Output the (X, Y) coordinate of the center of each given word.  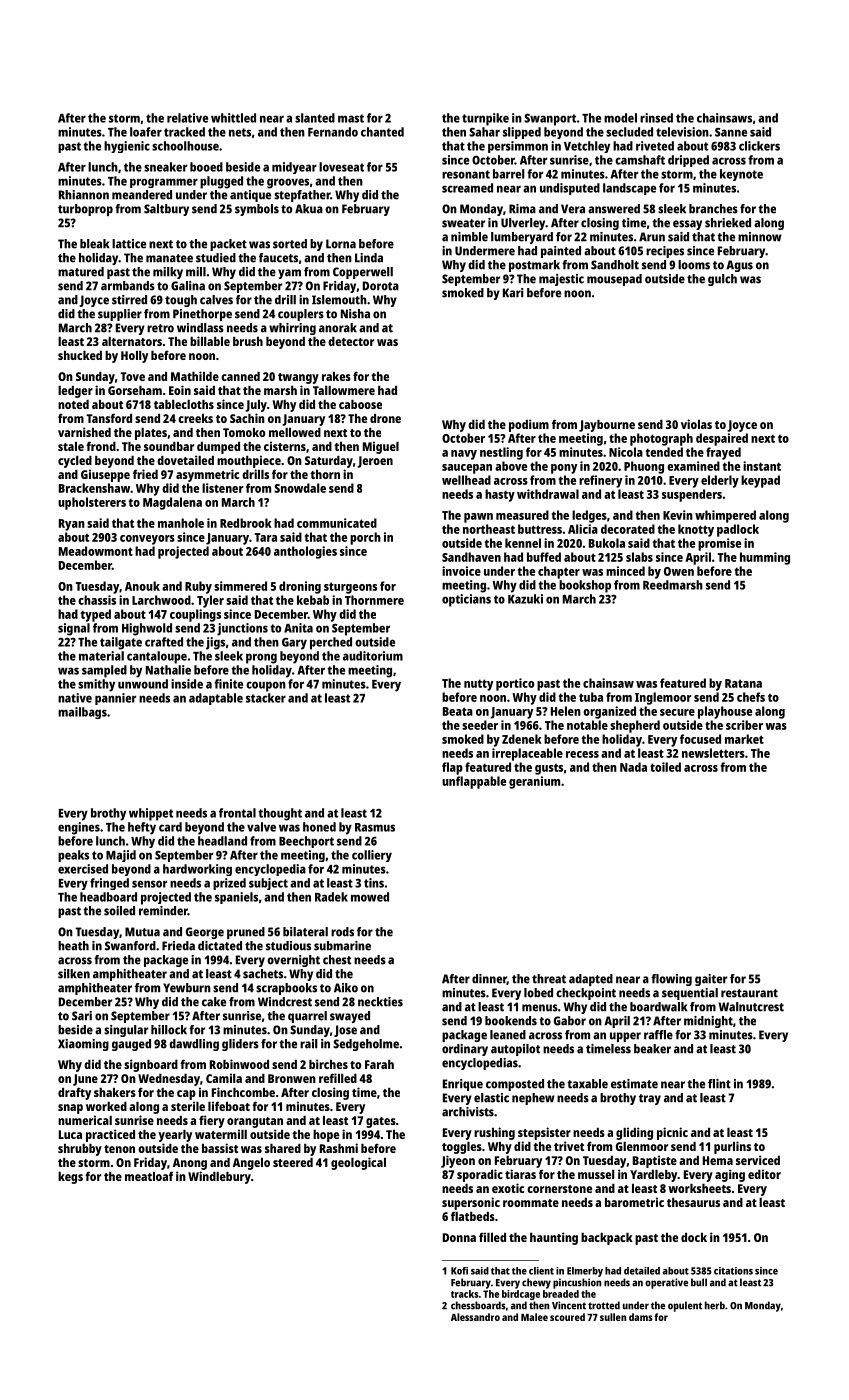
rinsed (656, 118)
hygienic (127, 147)
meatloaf (149, 1176)
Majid (121, 856)
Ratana (743, 683)
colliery (372, 856)
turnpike (485, 119)
